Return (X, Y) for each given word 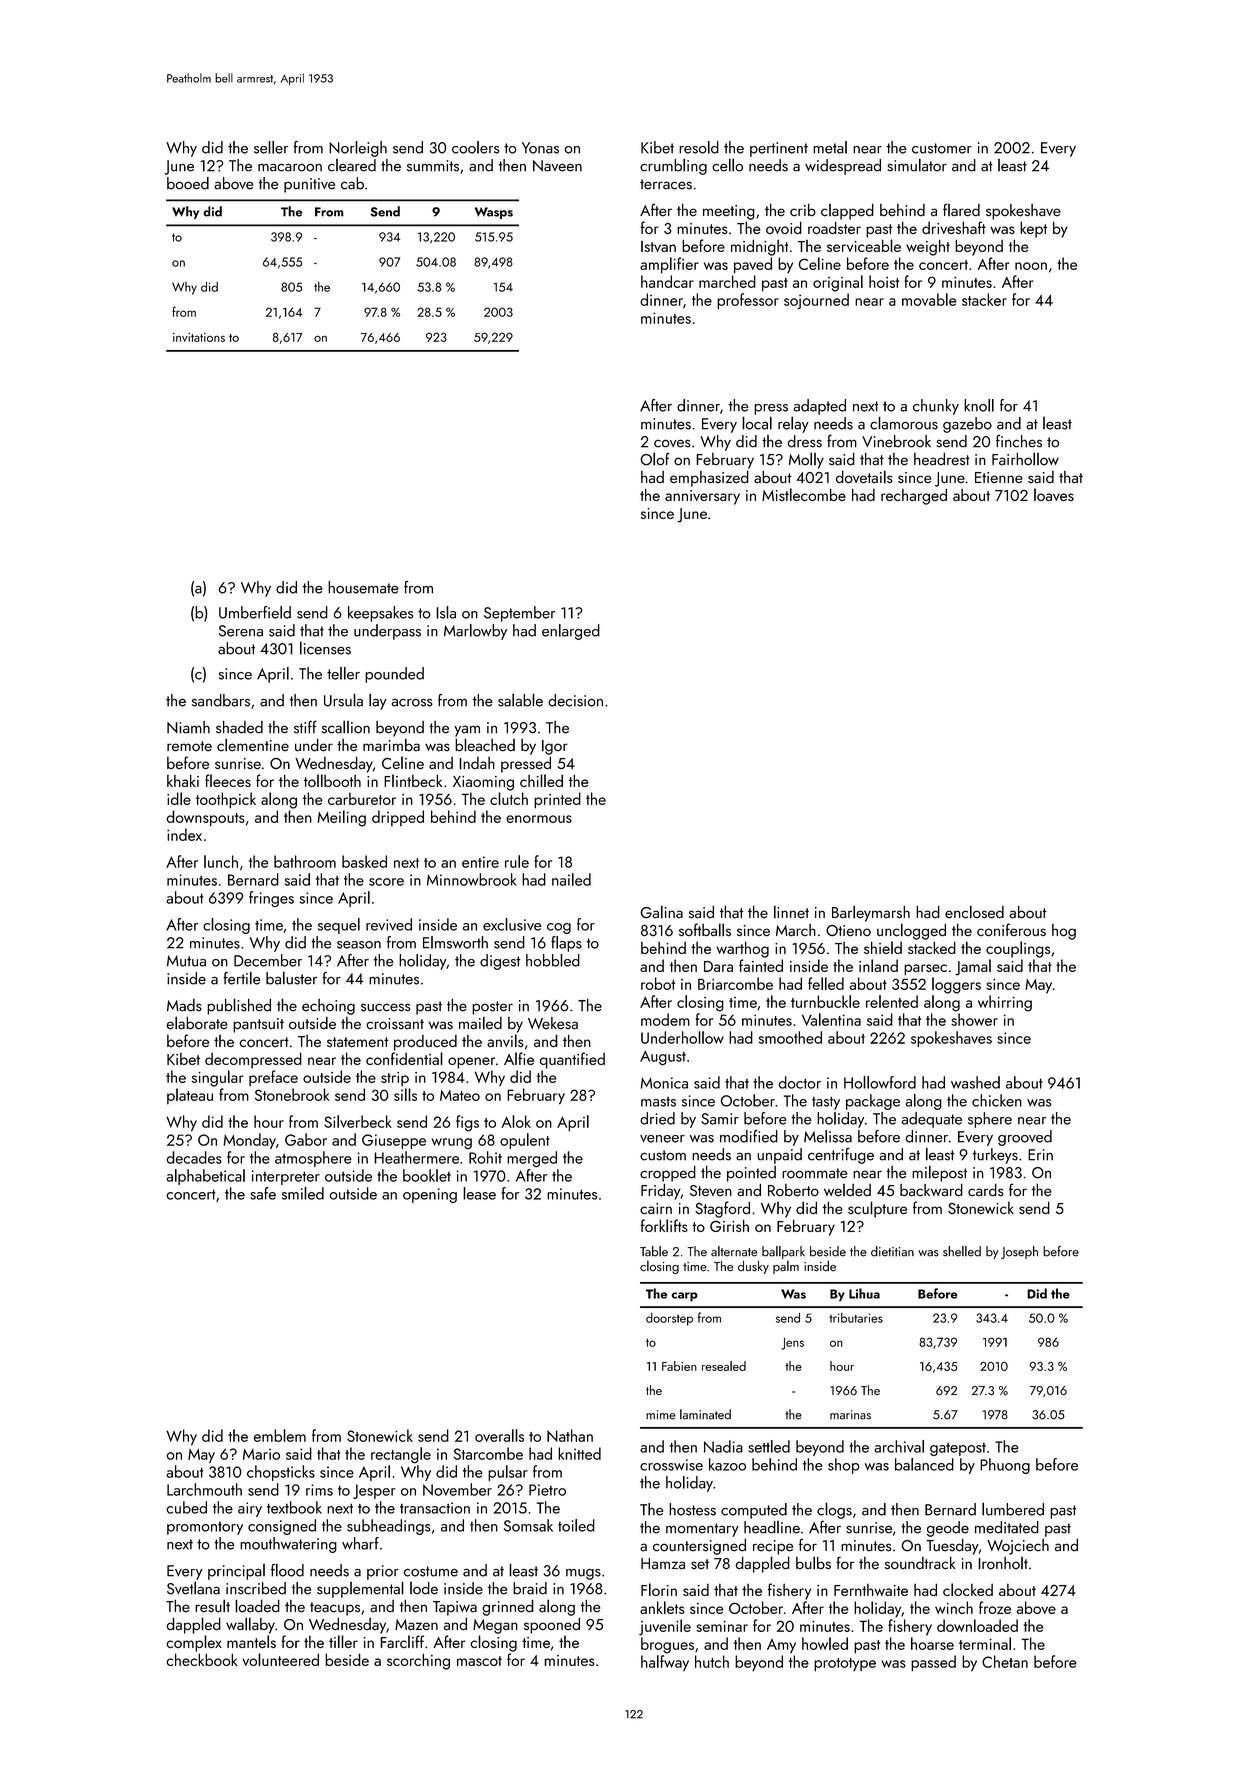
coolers (476, 147)
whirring (1005, 1003)
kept (1033, 229)
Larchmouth (204, 1489)
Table (654, 1251)
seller (271, 147)
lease (479, 1193)
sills (405, 1094)
